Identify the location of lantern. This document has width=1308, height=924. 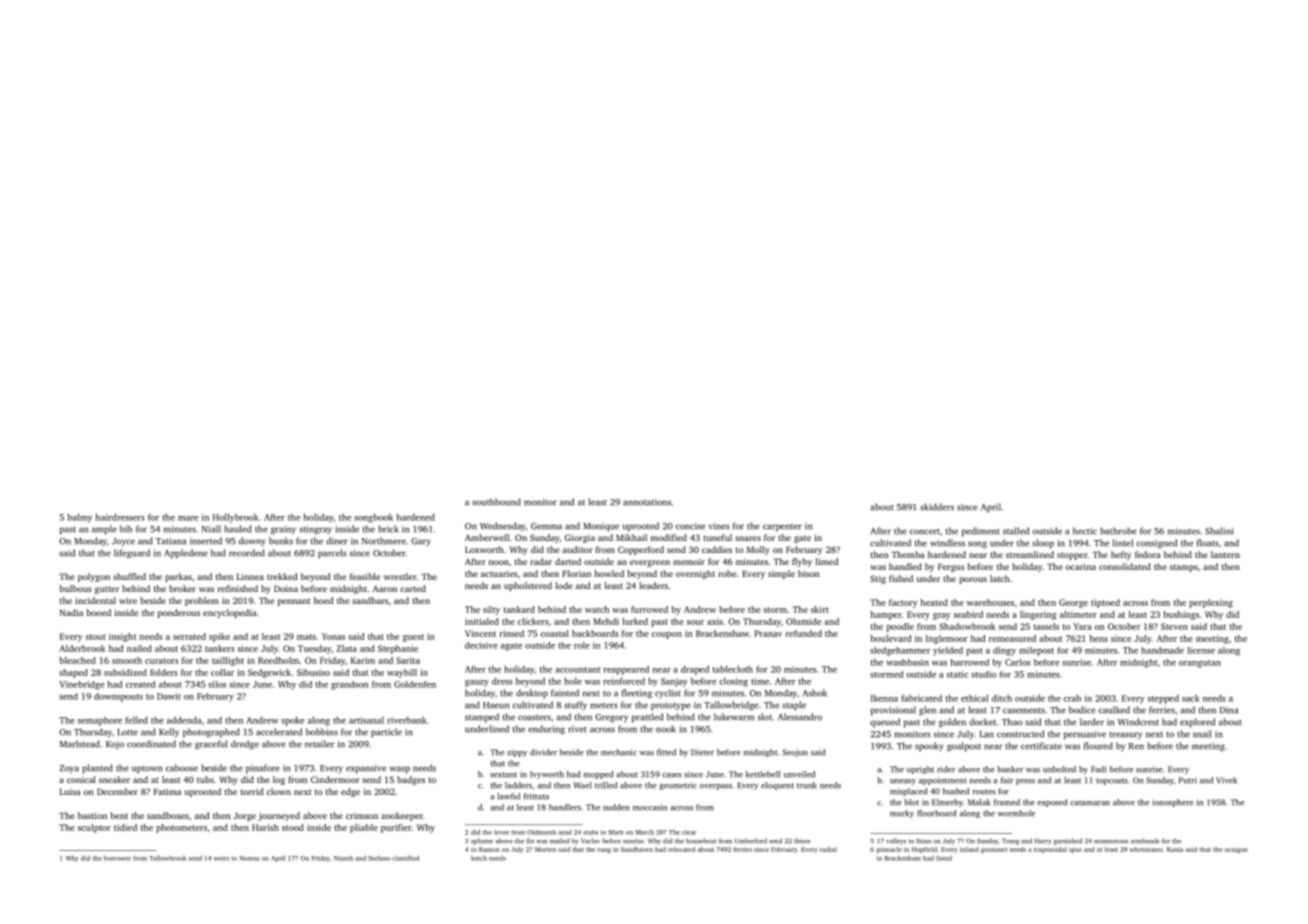
(1225, 554).
